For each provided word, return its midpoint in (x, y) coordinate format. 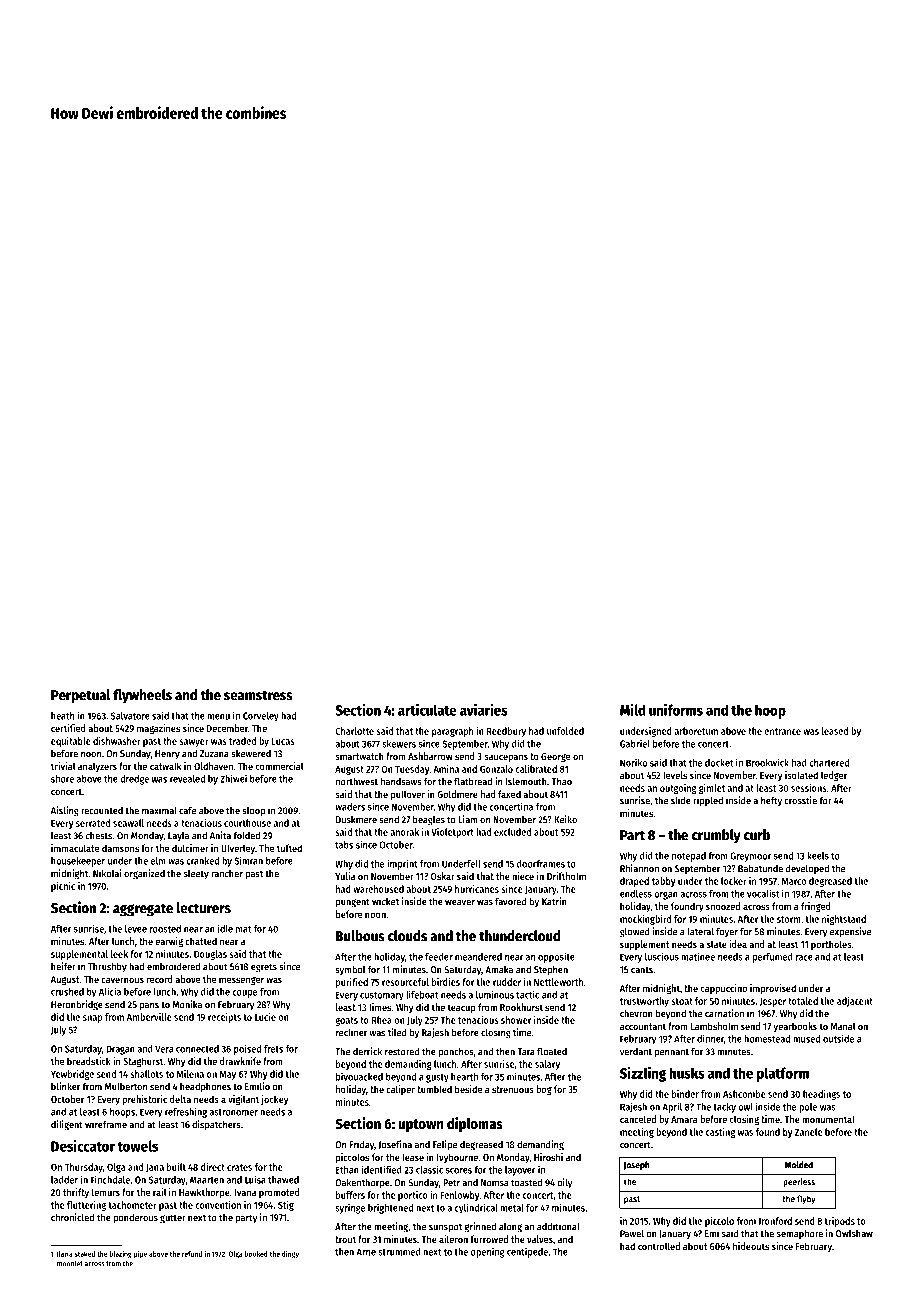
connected (197, 1049)
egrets (264, 968)
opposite (556, 957)
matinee (698, 956)
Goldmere (457, 794)
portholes (831, 945)
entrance (782, 731)
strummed (399, 1252)
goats (346, 1021)
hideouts (751, 1246)
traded (242, 741)
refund (192, 1254)
